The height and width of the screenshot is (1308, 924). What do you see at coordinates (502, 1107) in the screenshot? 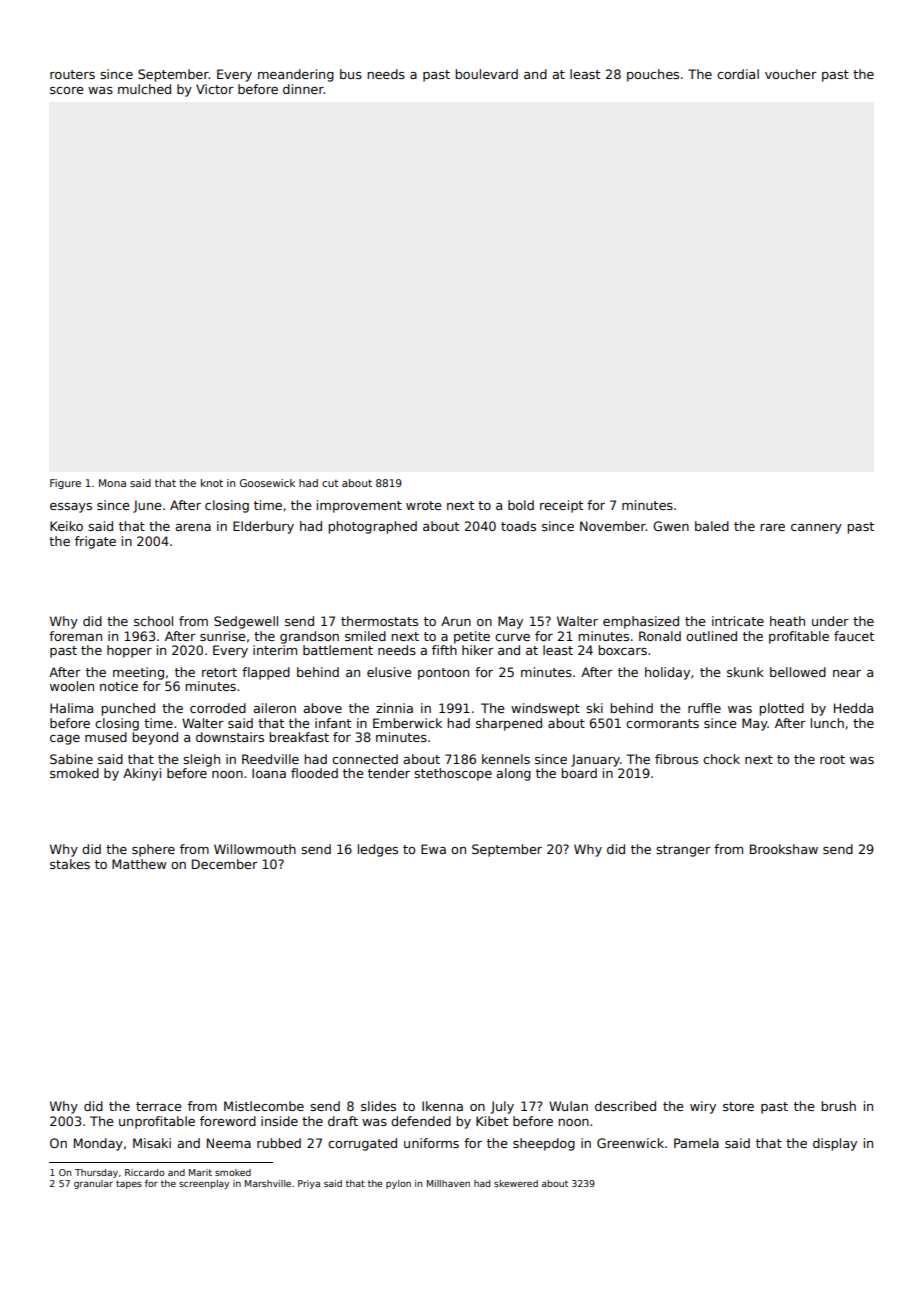
I see `July` at bounding box center [502, 1107].
